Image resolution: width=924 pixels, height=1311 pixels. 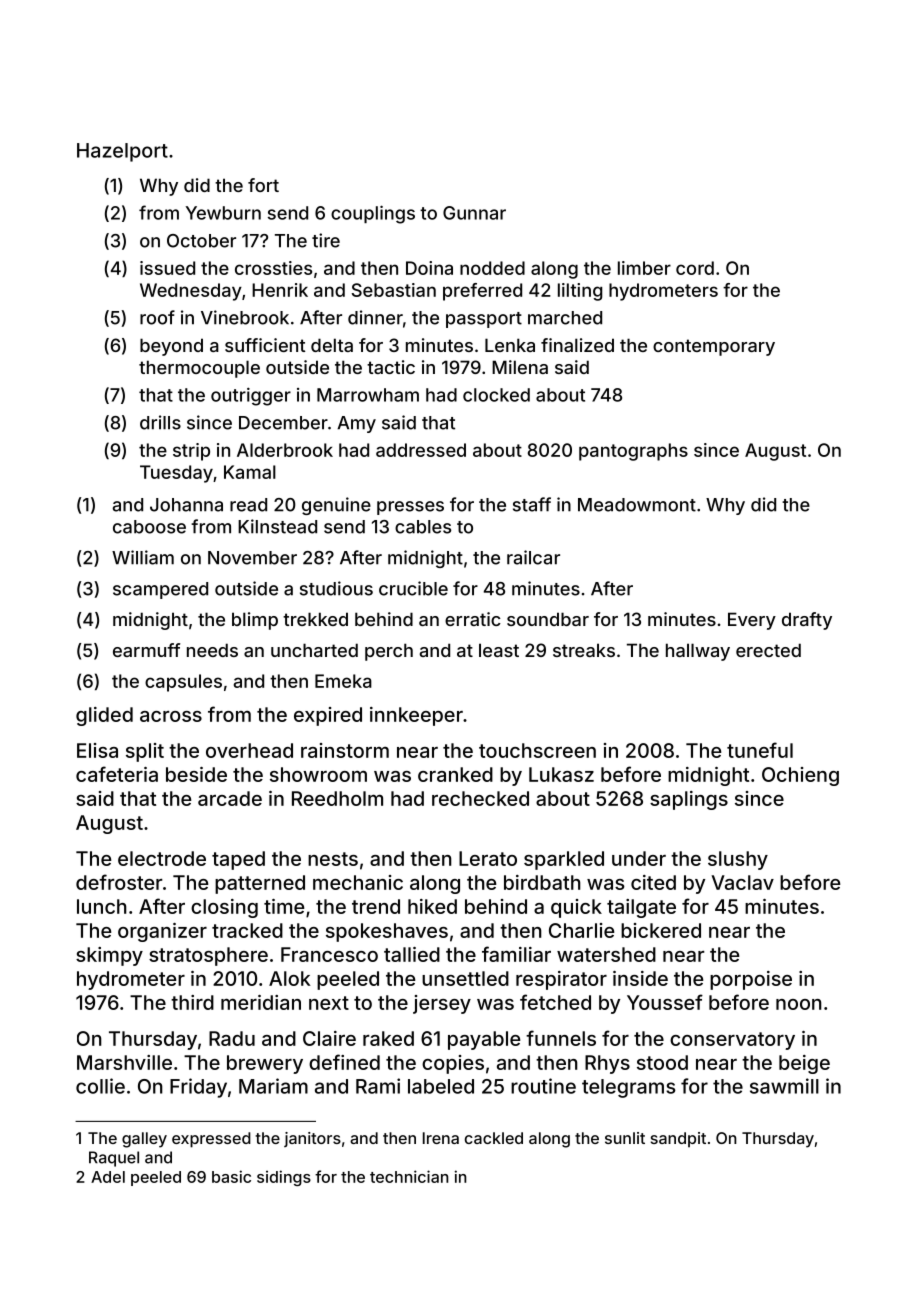 What do you see at coordinates (455, 774) in the image?
I see `cranked` at bounding box center [455, 774].
